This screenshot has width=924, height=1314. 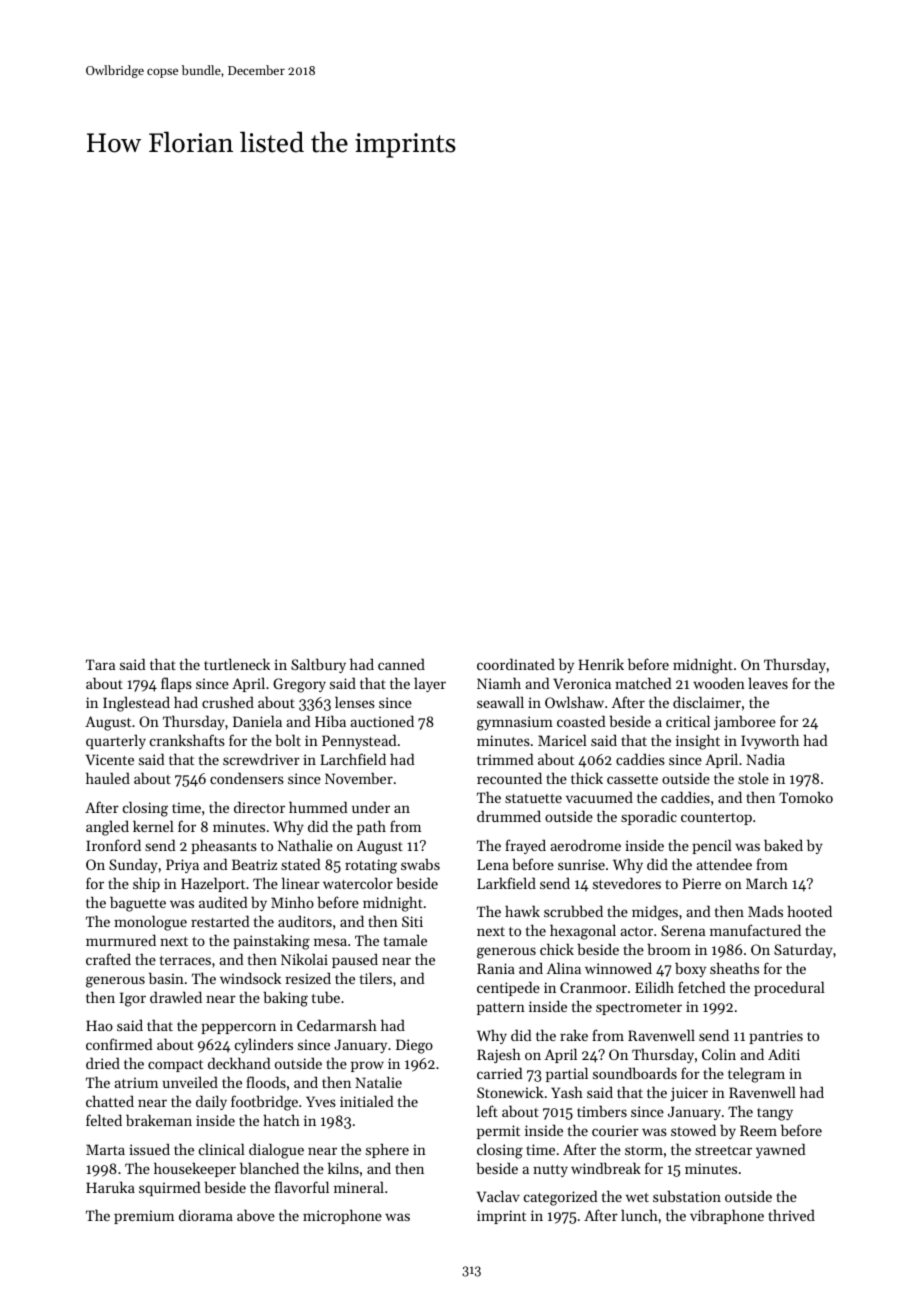 I want to click on Diego, so click(x=414, y=1046).
